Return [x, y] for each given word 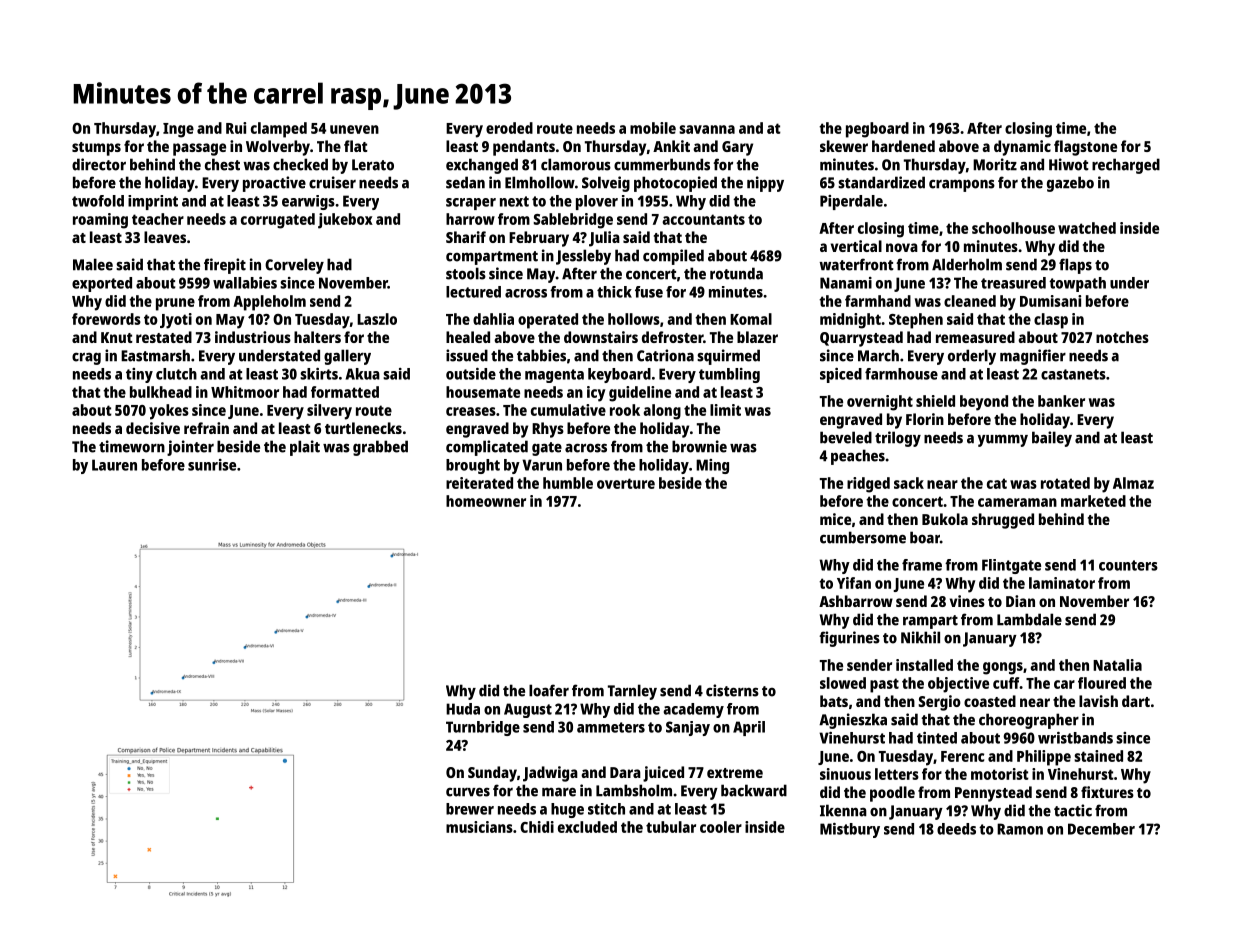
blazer [757, 337]
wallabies [245, 283]
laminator [1062, 583]
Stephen [916, 321]
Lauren [114, 465]
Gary [737, 148]
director [99, 164]
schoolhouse [1013, 228]
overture [626, 483]
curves [468, 792]
